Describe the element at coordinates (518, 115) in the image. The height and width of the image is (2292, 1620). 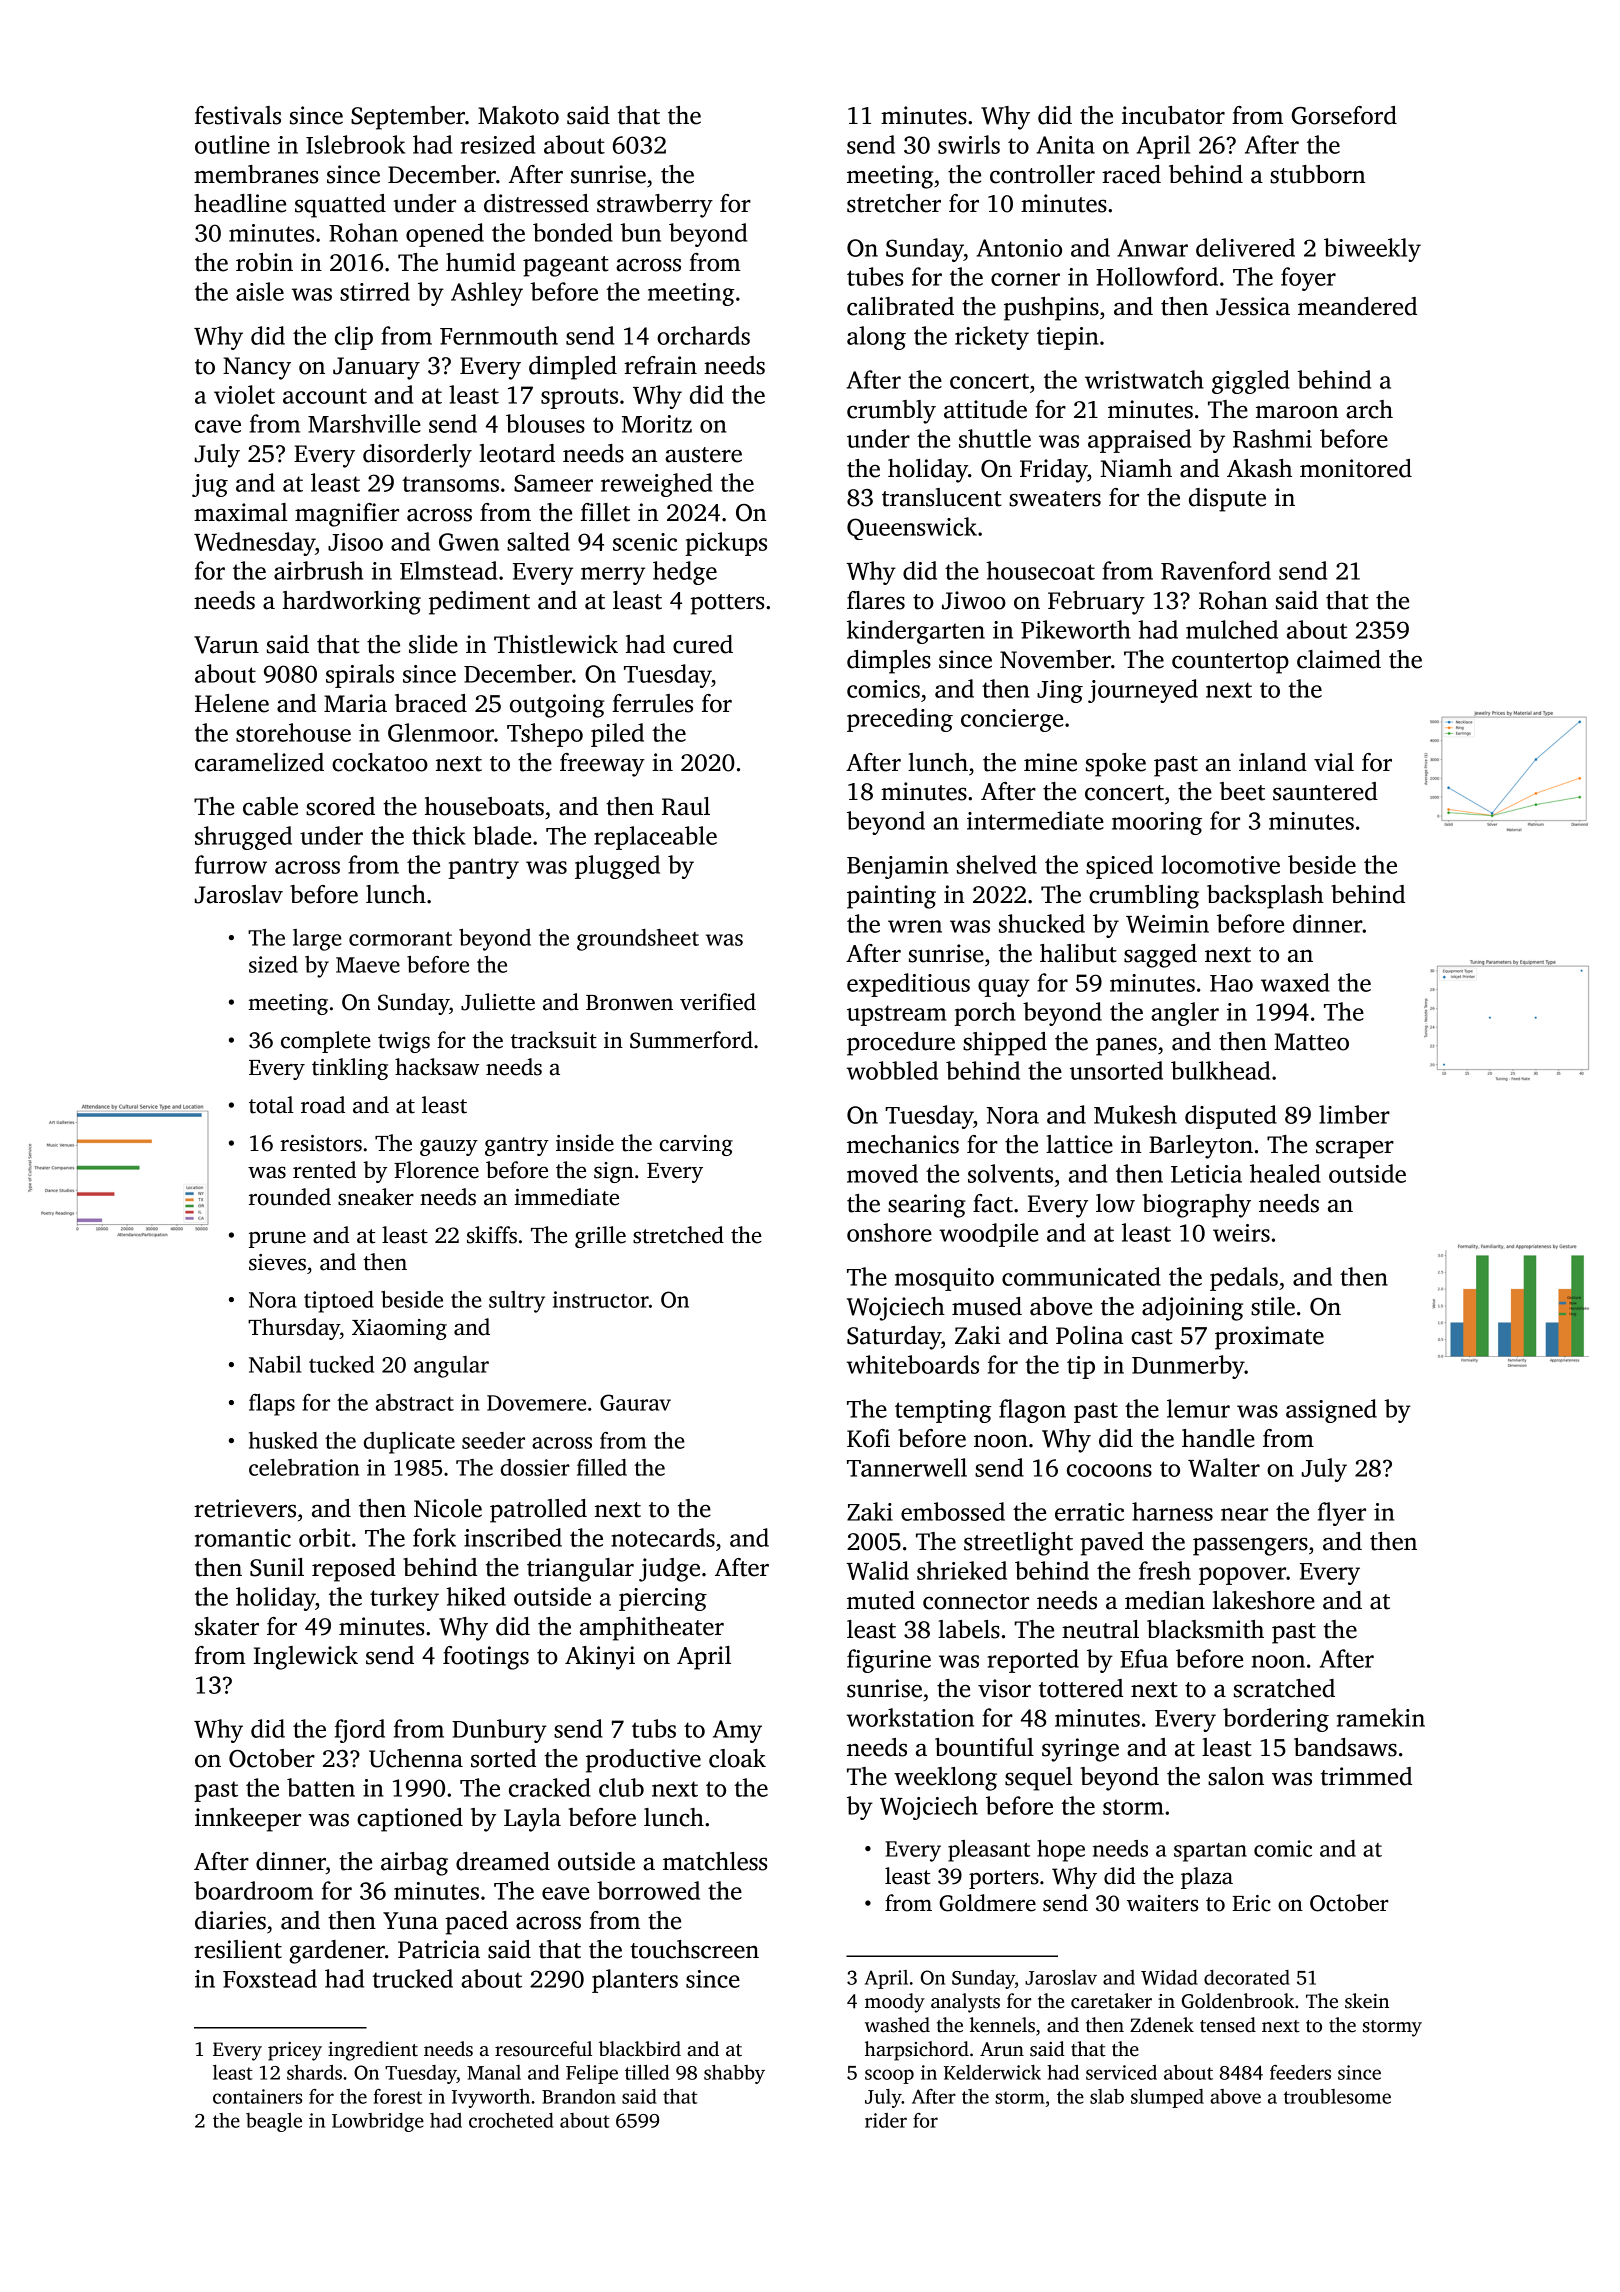
I see `Makoto` at that location.
